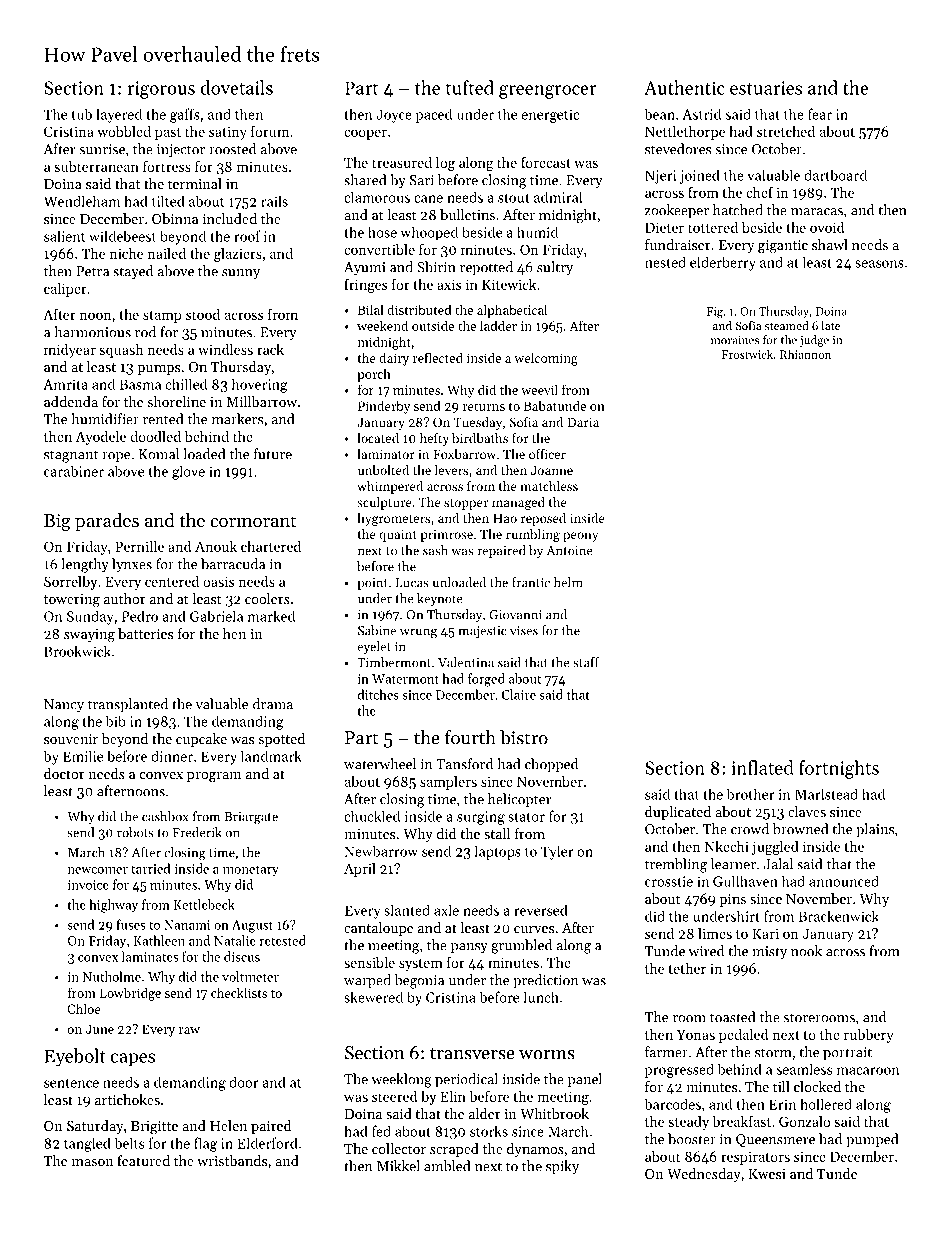  I want to click on transverse, so click(472, 1053).
